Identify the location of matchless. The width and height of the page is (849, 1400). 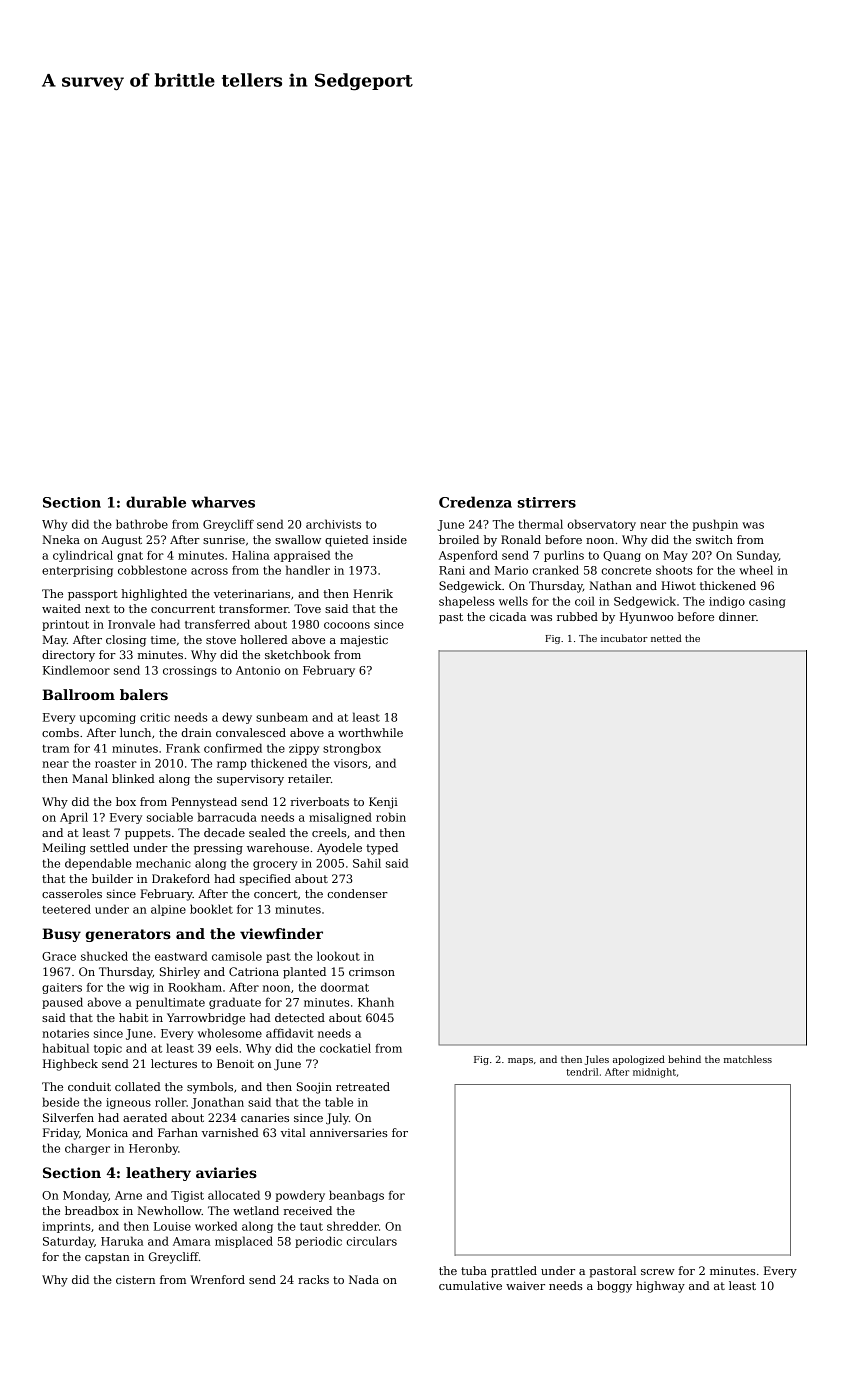
(748, 1059).
